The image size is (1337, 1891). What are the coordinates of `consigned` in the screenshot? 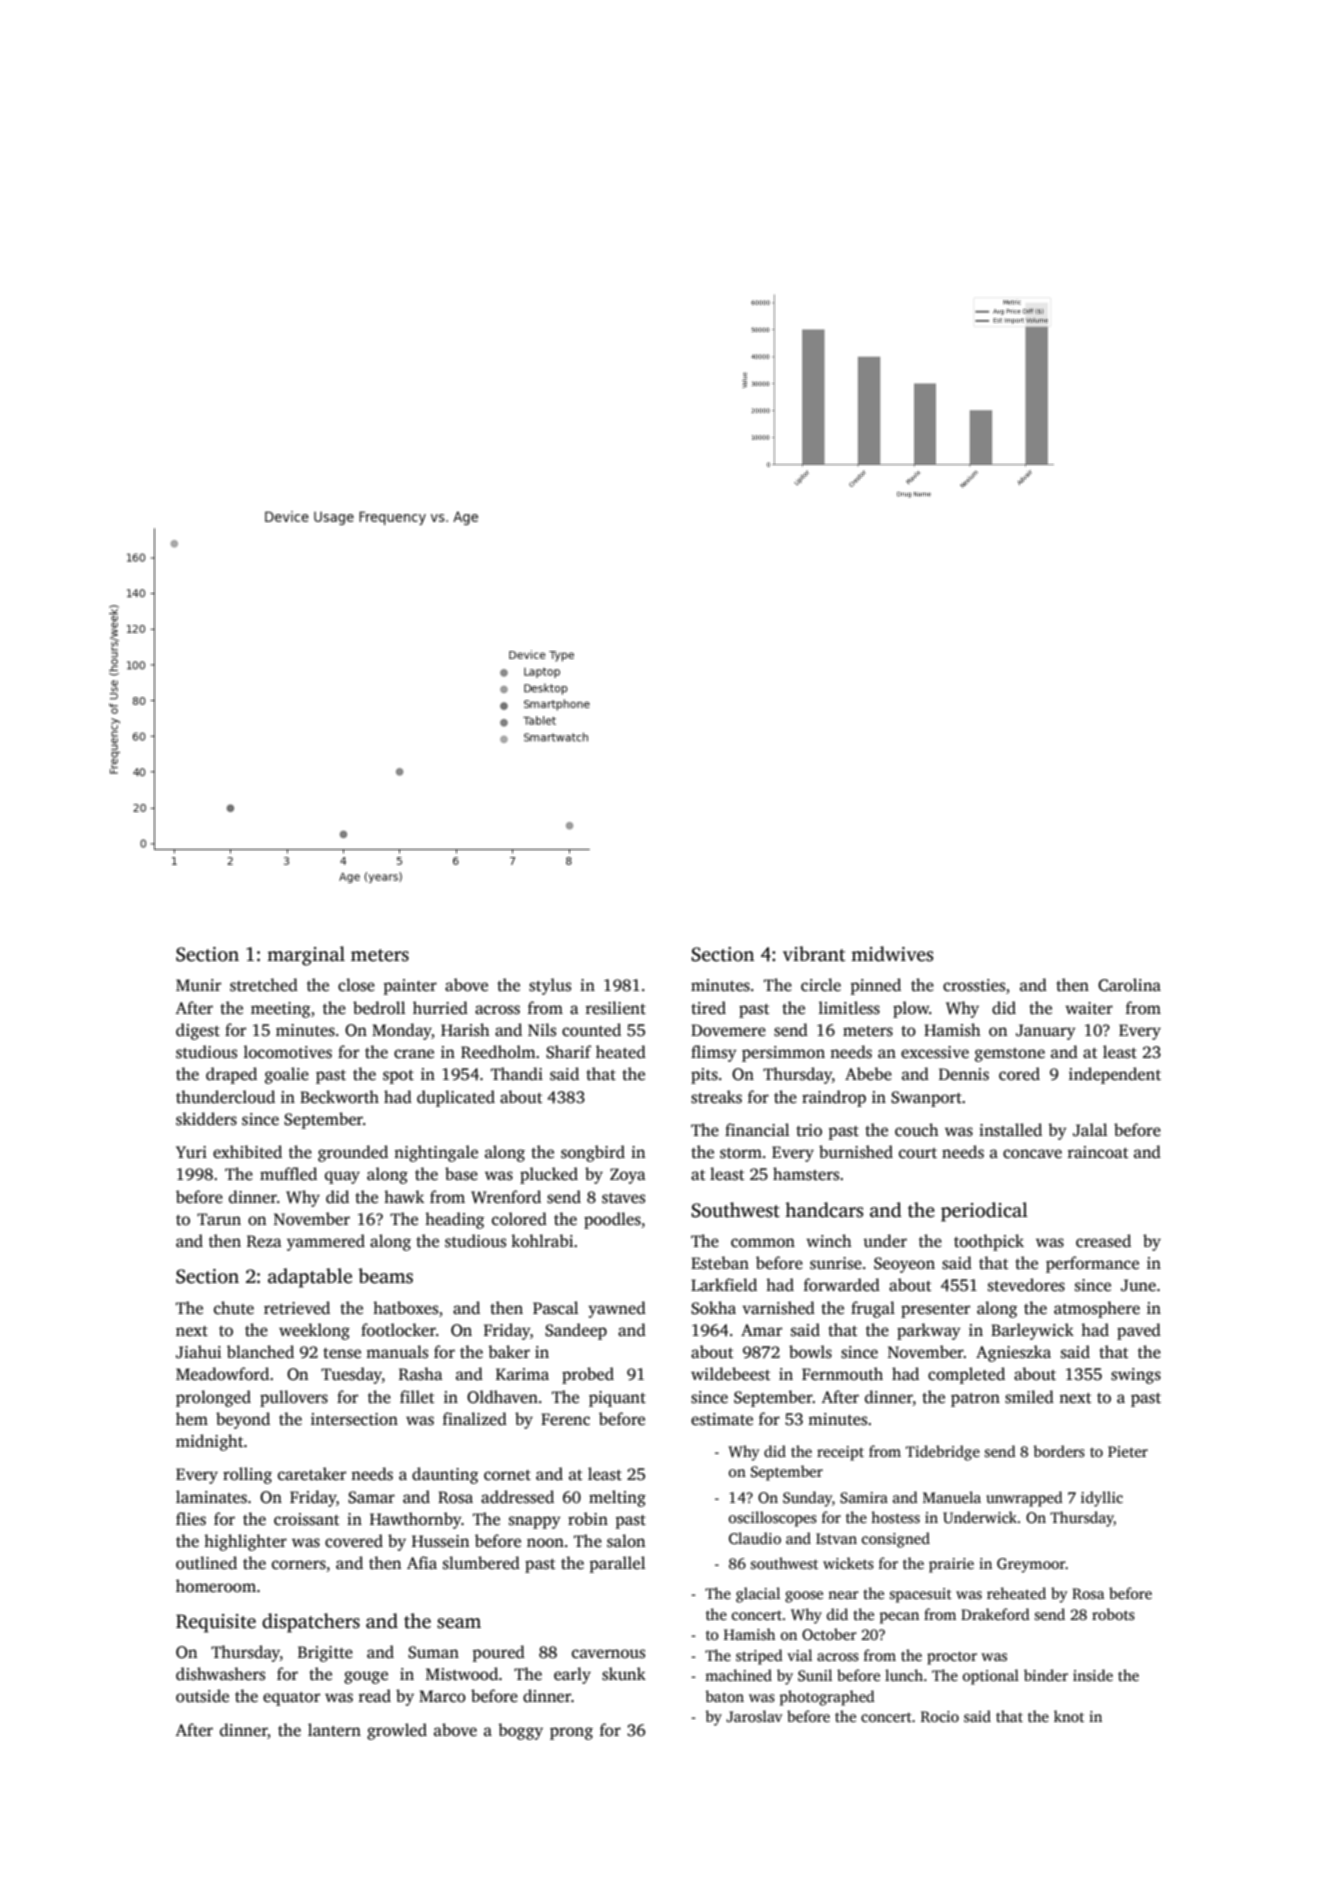 It's located at (896, 1540).
